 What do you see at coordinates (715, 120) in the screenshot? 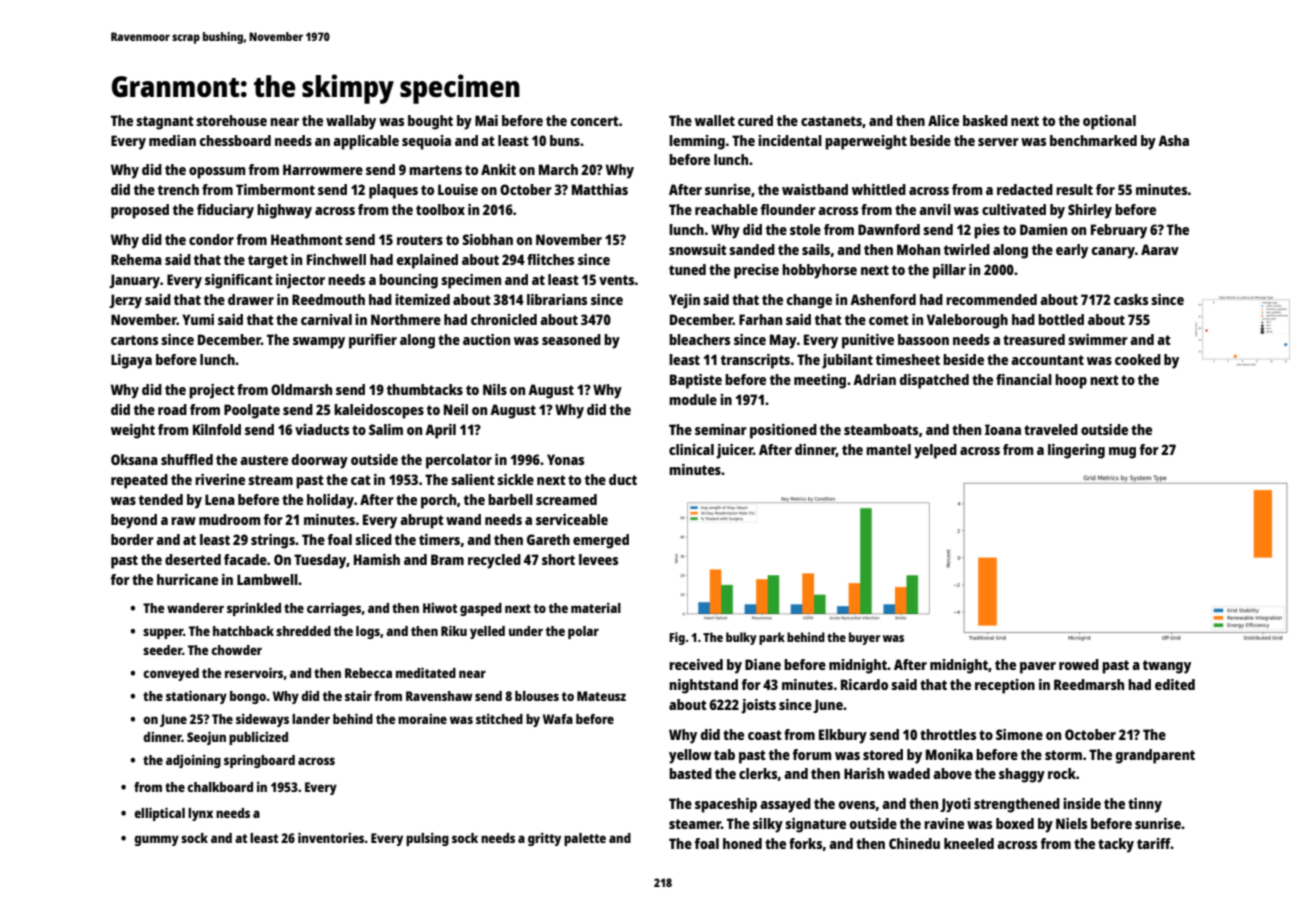
I see `wallet` at bounding box center [715, 120].
